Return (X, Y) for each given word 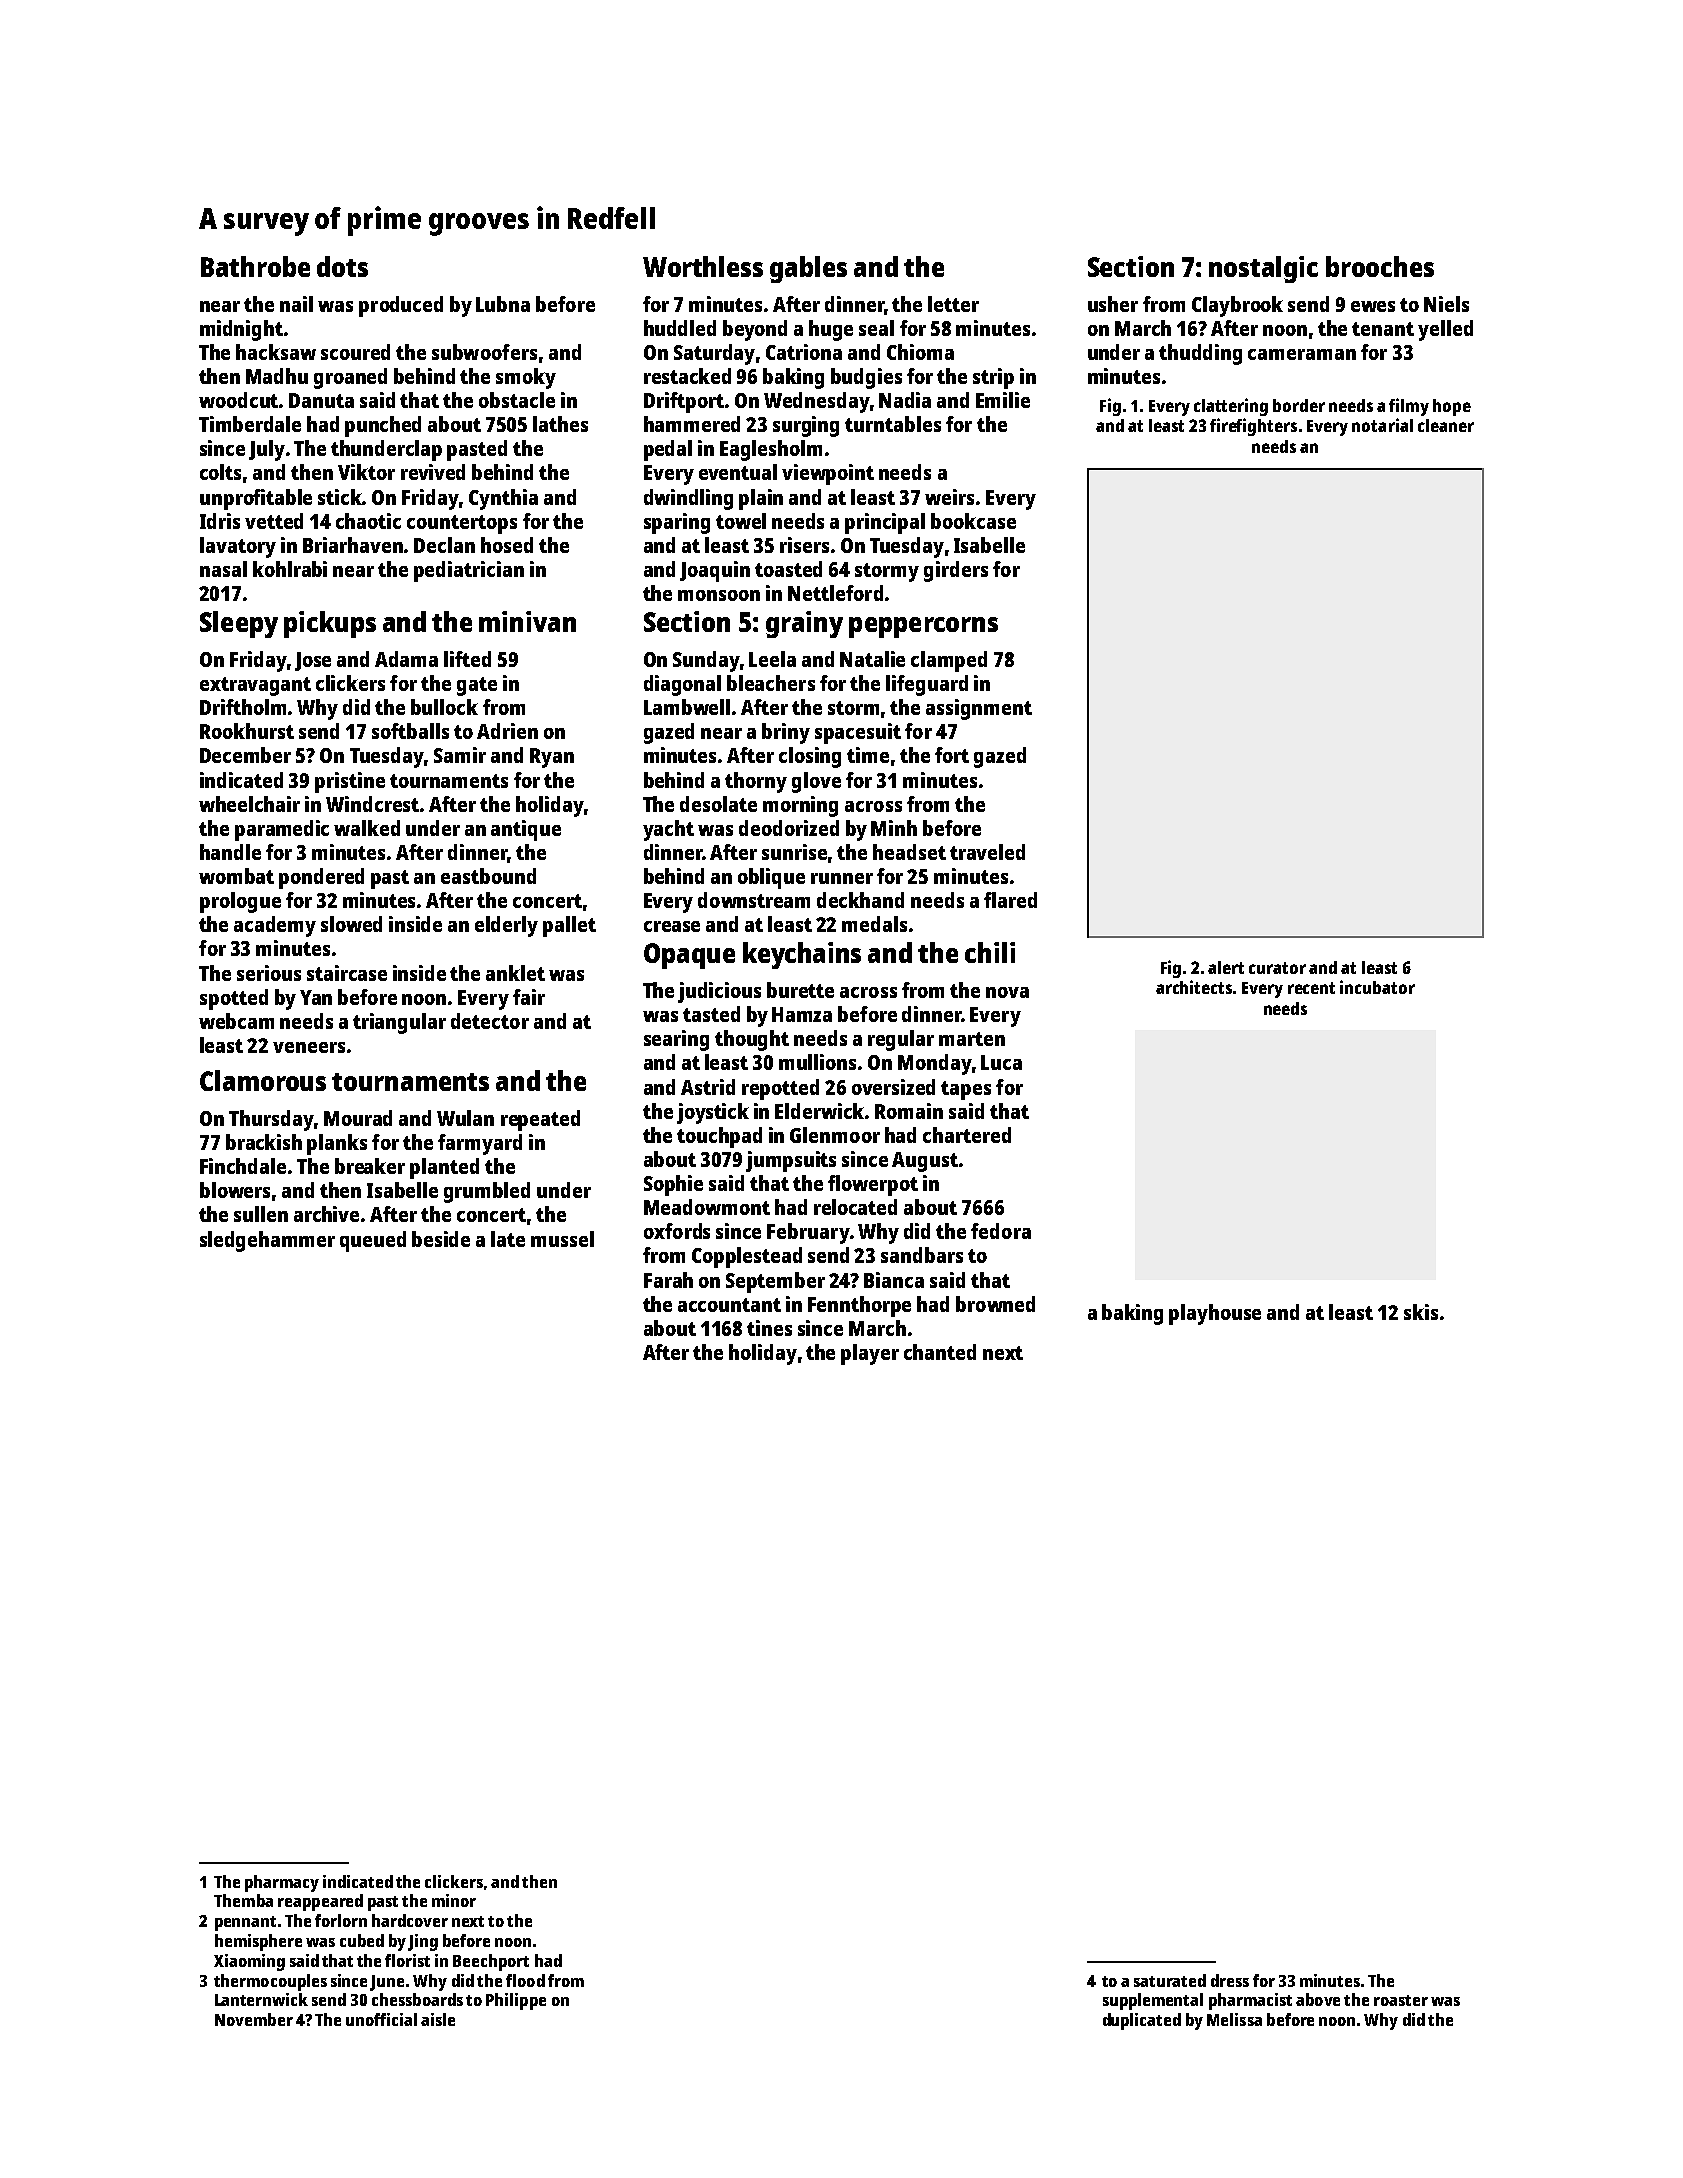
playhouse (1215, 1314)
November (254, 2019)
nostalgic (1263, 269)
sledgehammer (267, 1241)
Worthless (703, 266)
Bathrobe (255, 266)
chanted (940, 1352)
